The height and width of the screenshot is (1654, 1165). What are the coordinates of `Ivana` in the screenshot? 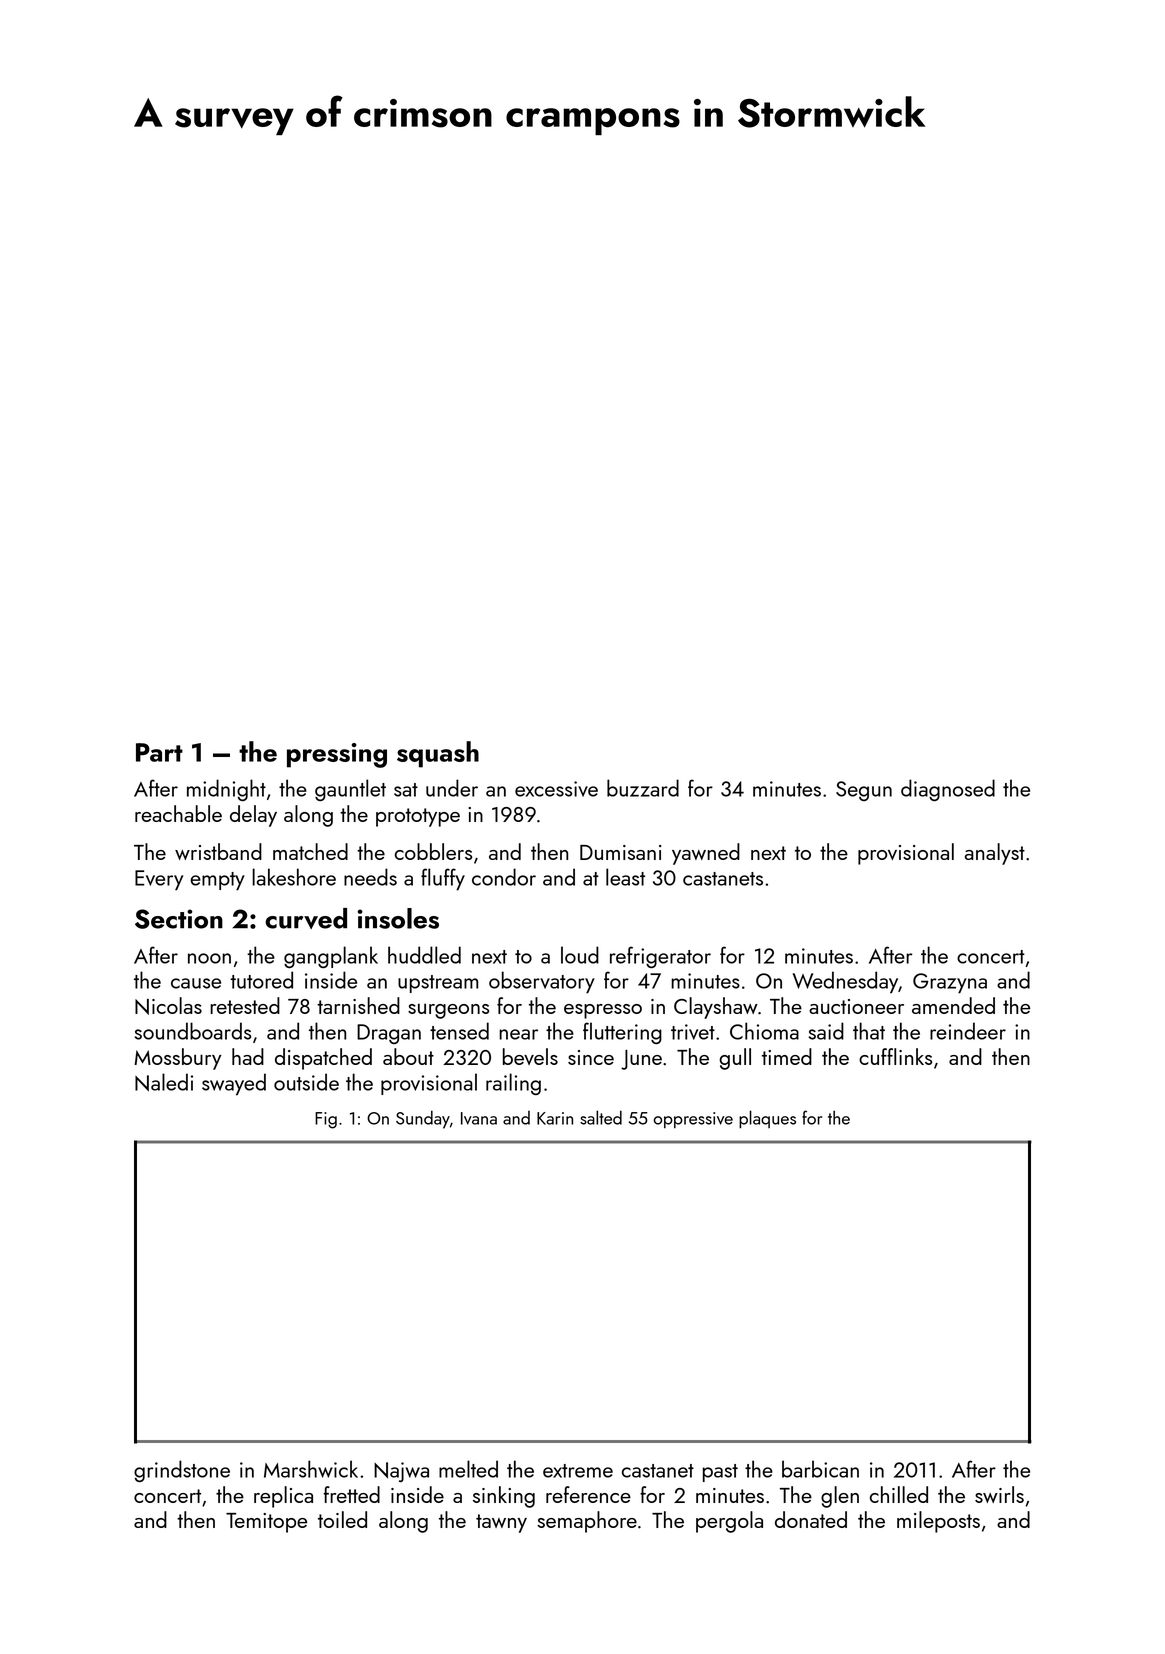 It's located at (479, 1118).
